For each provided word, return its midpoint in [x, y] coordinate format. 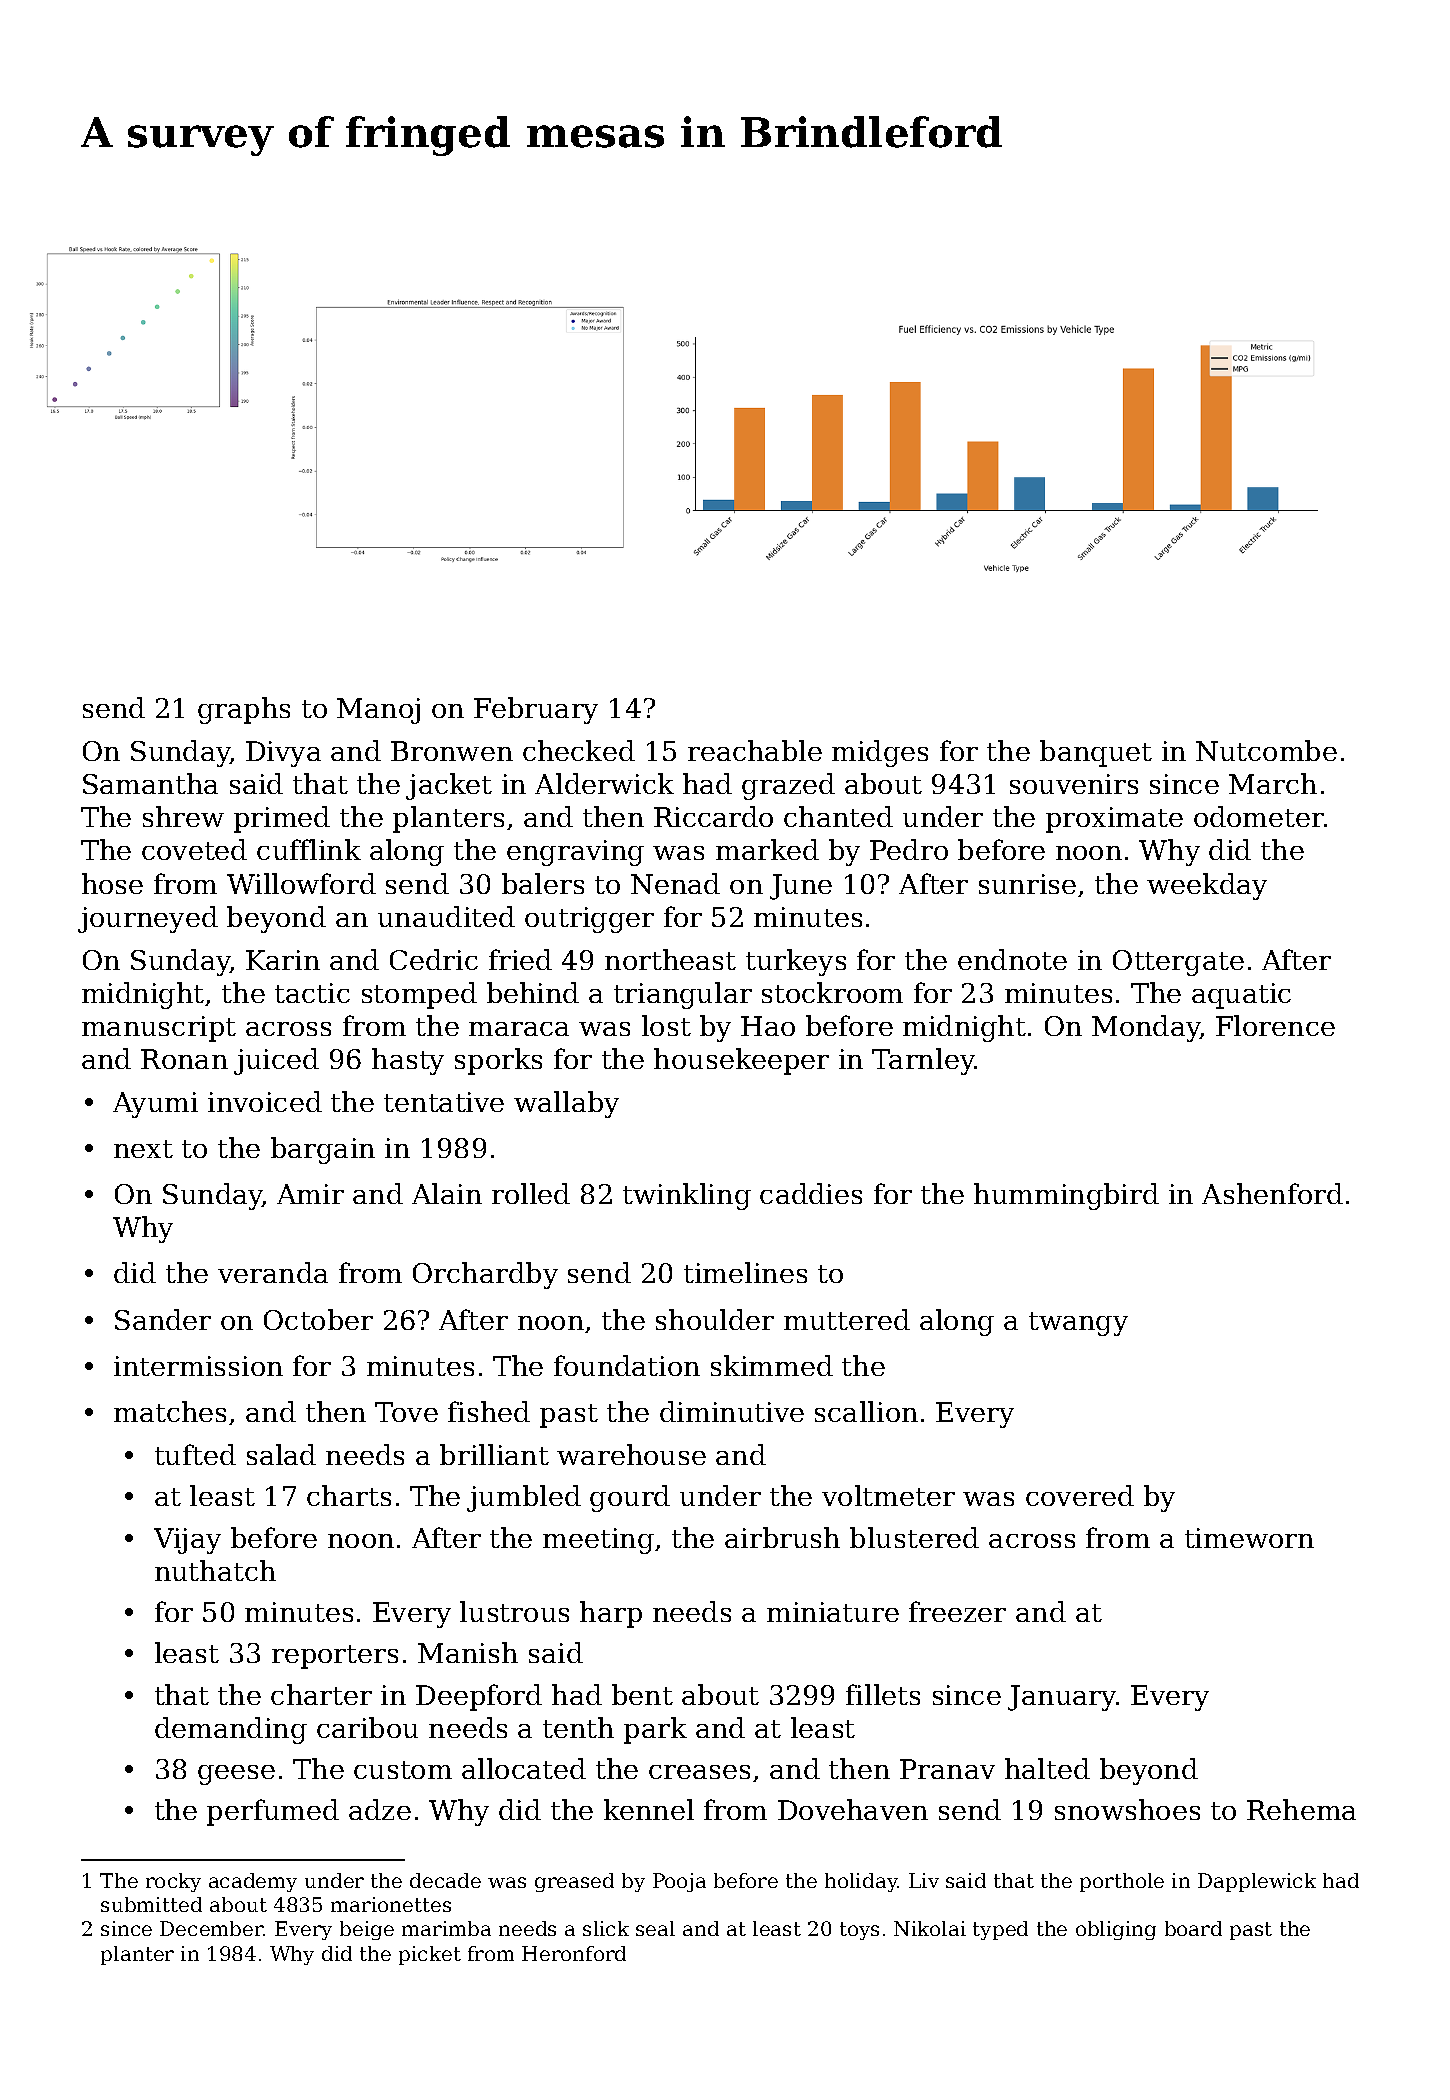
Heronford [574, 1953]
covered [1080, 1495]
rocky [173, 1882]
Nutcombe [1266, 750]
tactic [312, 993]
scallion [866, 1411]
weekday [1207, 886]
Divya [283, 754]
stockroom [832, 992]
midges [880, 753]
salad [281, 1454]
